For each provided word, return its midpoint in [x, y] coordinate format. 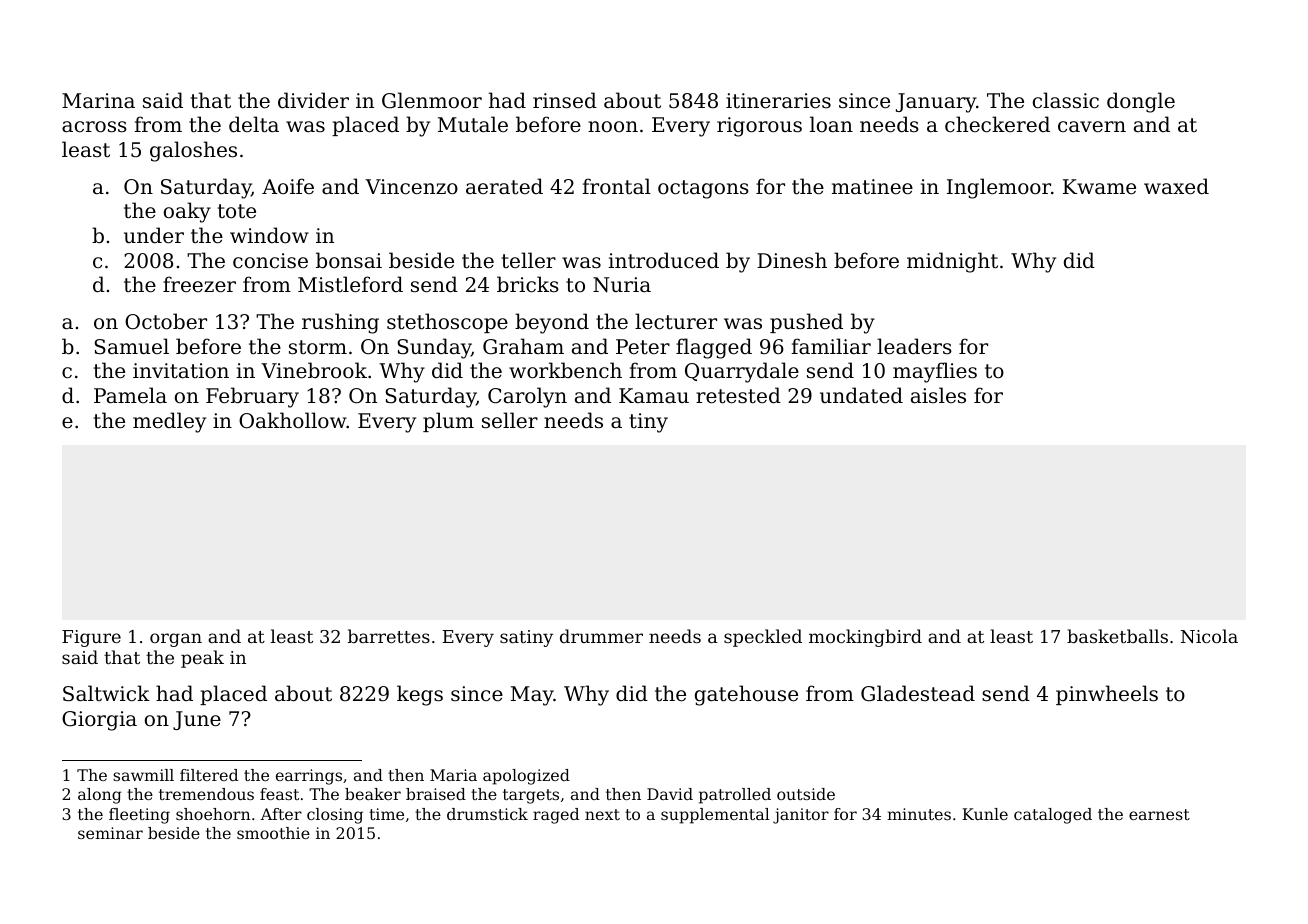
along [100, 796]
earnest [1159, 814]
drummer [601, 636]
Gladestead [918, 693]
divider [313, 100]
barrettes [389, 636]
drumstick [487, 814]
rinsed [565, 100]
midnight [952, 262]
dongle [1141, 102]
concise [270, 261]
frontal [616, 186]
